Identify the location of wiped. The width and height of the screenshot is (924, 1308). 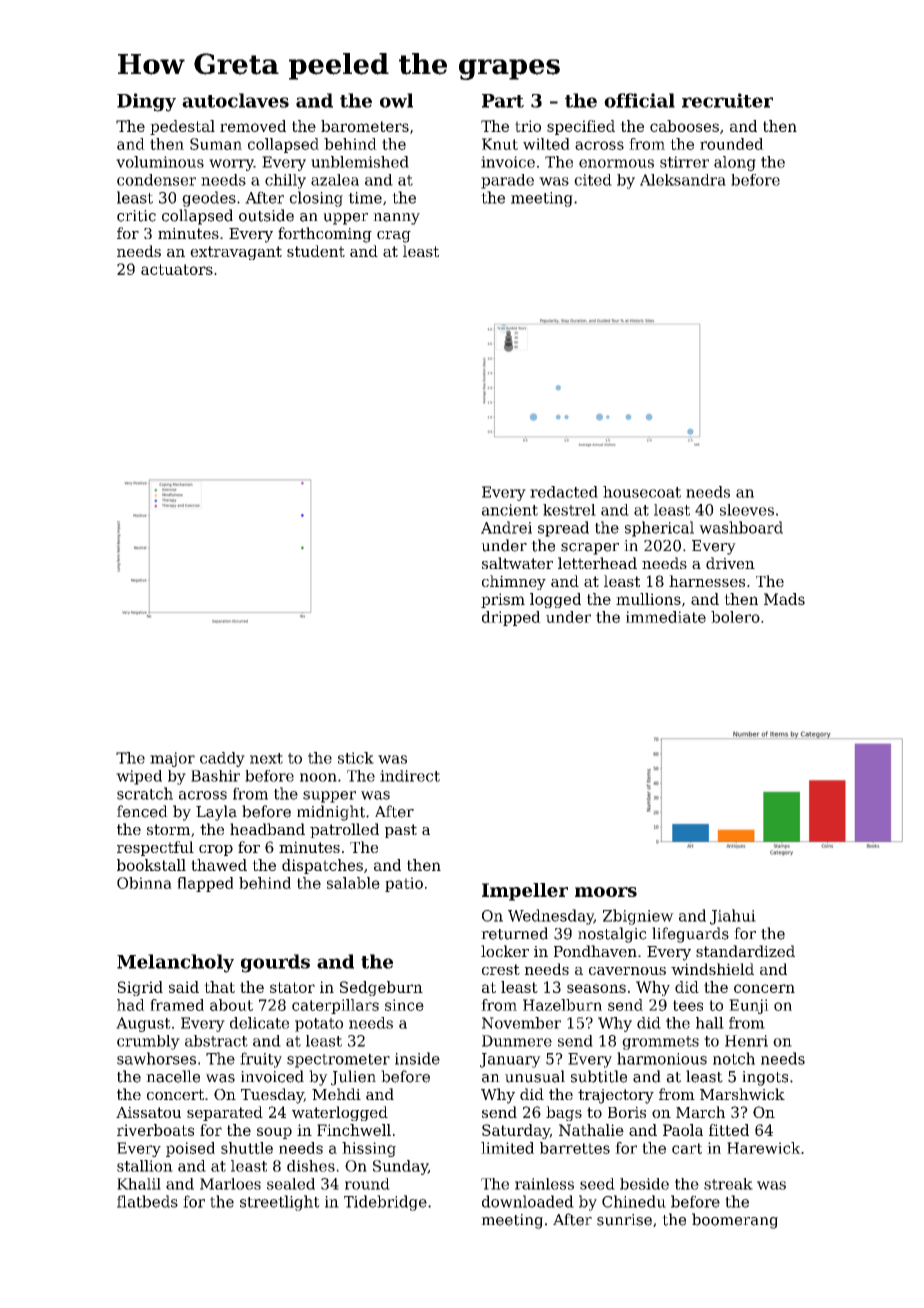
(139, 777).
